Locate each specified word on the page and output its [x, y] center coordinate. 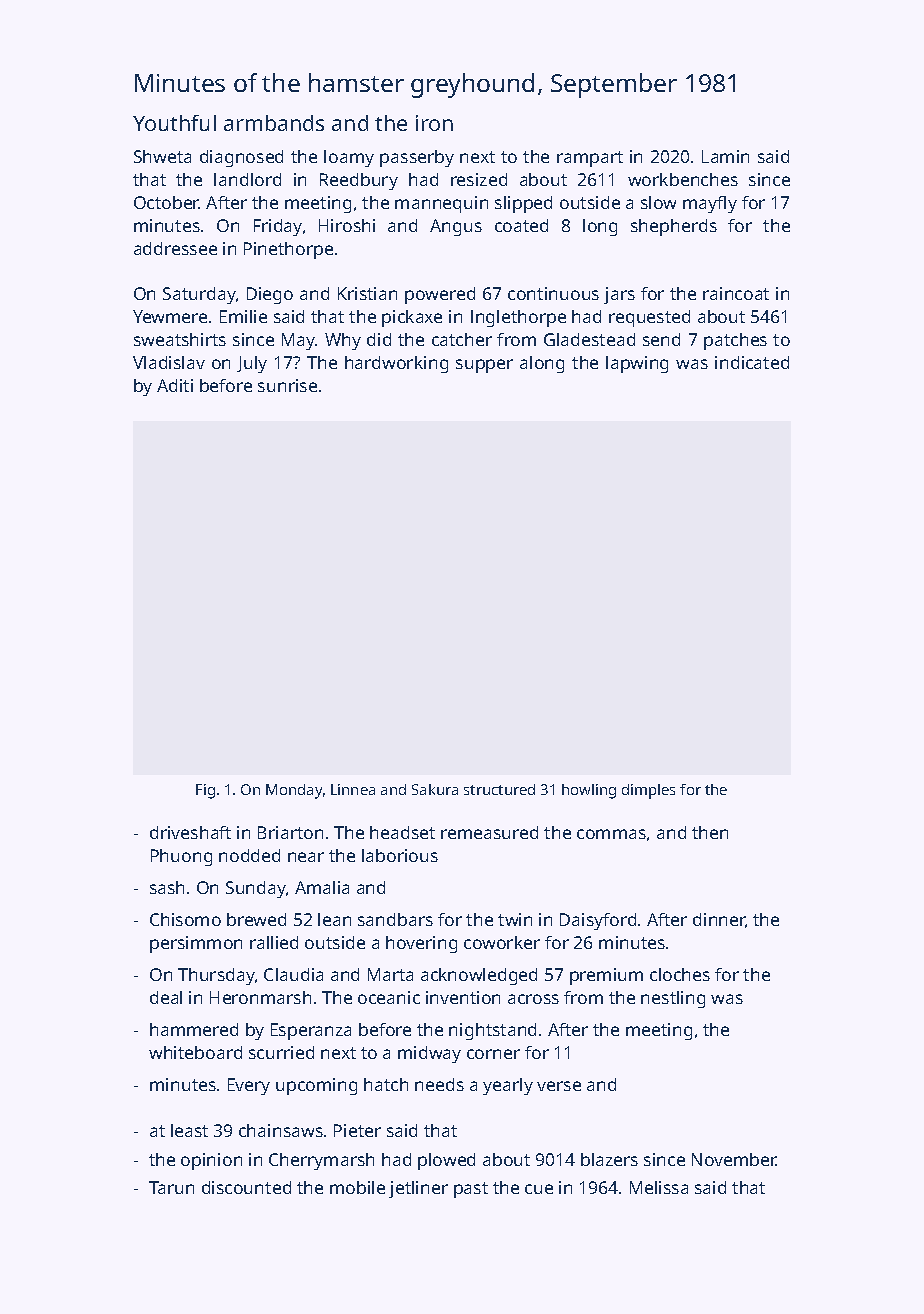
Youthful [174, 123]
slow [658, 202]
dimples [648, 791]
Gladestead [589, 339]
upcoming [316, 1086]
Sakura [435, 789]
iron [434, 123]
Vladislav [169, 362]
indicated [752, 362]
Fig [205, 791]
